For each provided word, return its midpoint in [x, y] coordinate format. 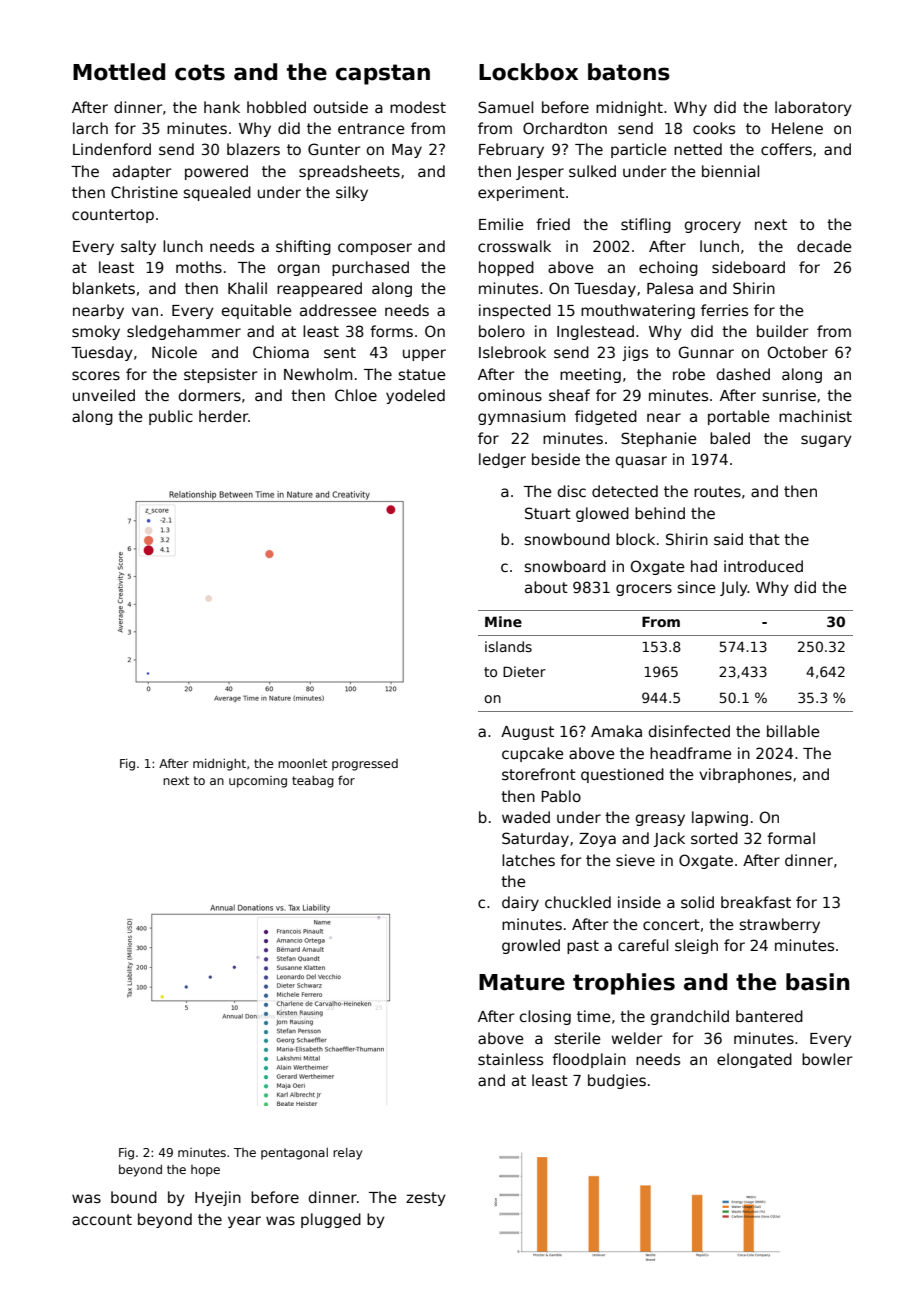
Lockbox [528, 72]
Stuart [548, 513]
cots [200, 72]
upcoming [258, 782]
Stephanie [659, 439]
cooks [714, 128]
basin [817, 982]
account [102, 1219]
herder [223, 416]
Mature [522, 982]
